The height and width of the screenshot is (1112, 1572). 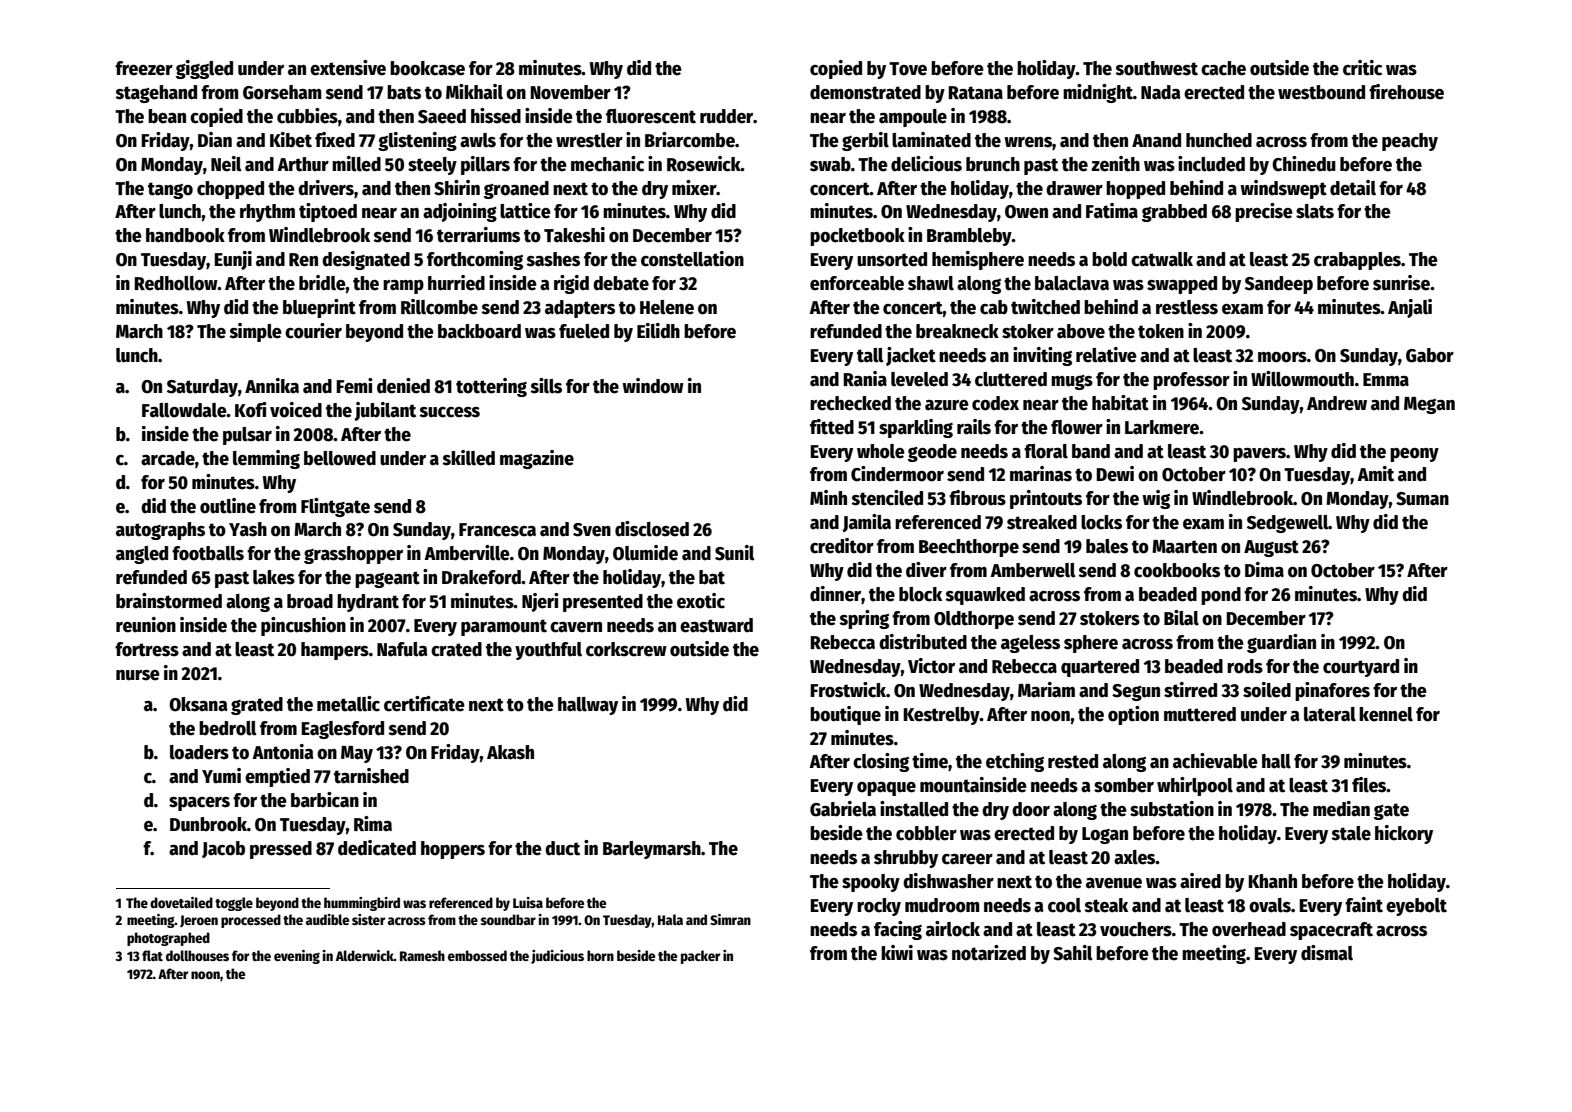 I want to click on tango, so click(x=170, y=190).
